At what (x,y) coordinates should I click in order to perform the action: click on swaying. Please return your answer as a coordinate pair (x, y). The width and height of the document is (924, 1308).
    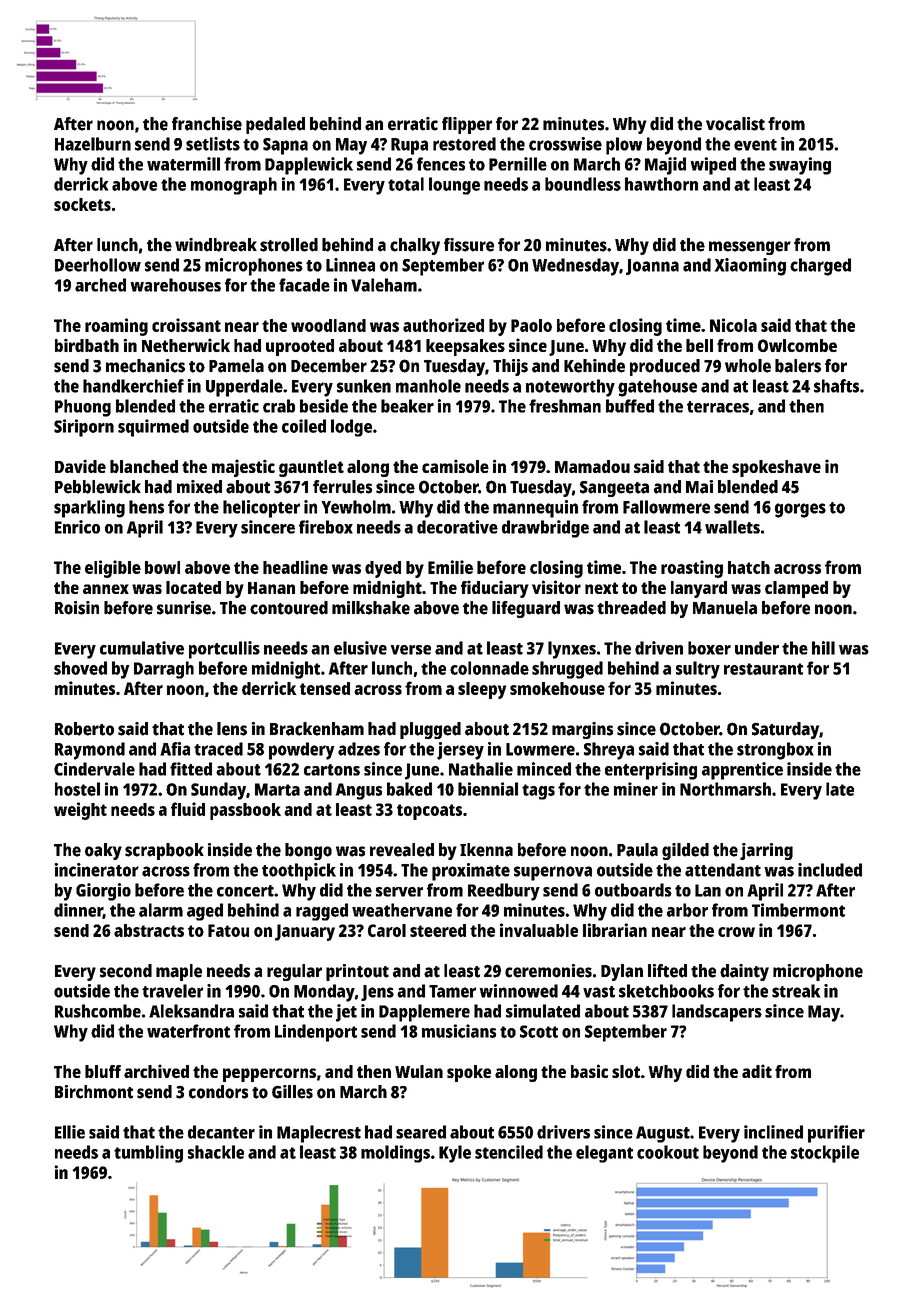
    Looking at the image, I should click on (800, 166).
